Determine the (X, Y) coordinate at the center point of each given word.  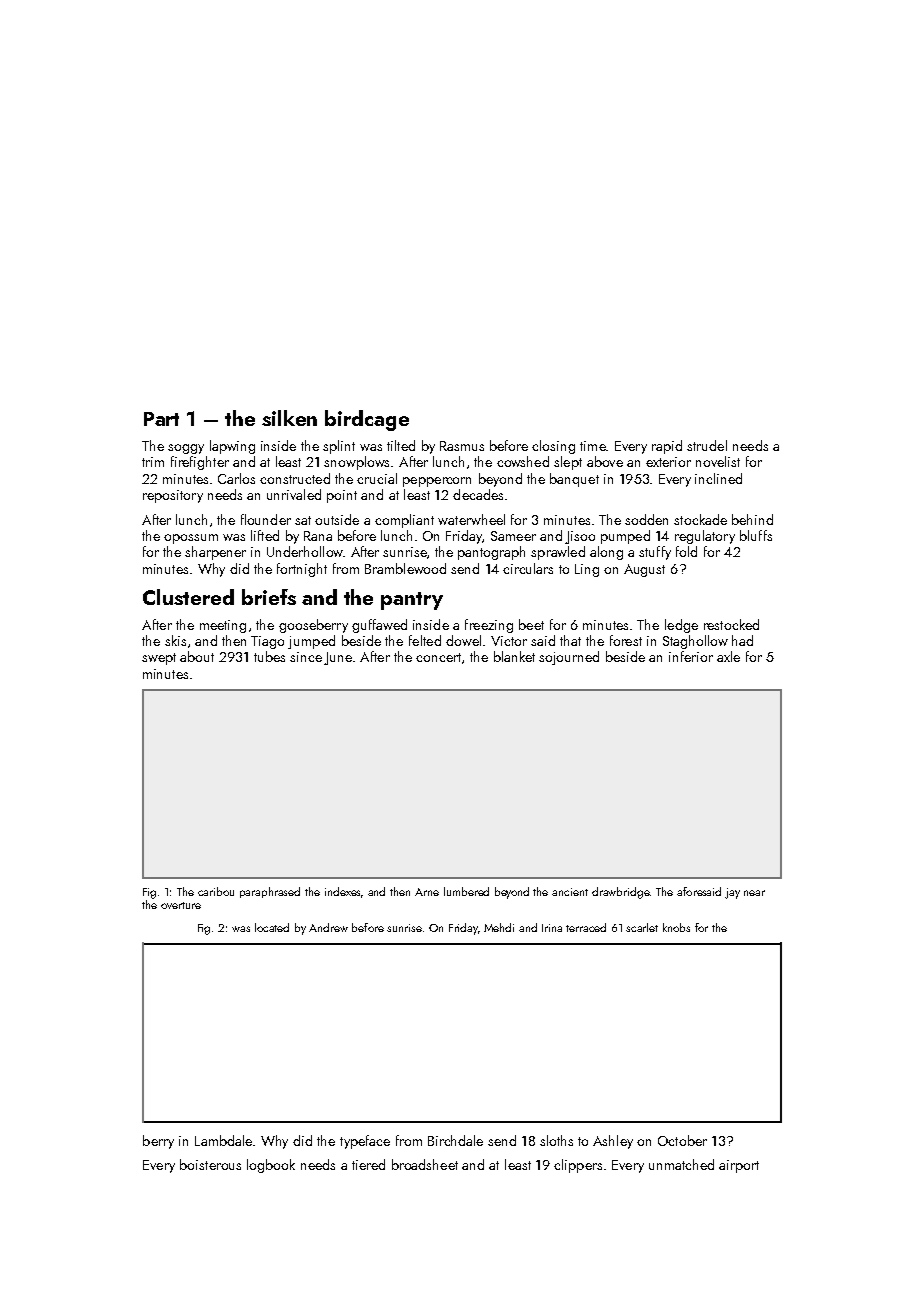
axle (728, 656)
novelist (718, 461)
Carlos (236, 478)
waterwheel (471, 519)
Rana (318, 536)
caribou (216, 891)
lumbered (466, 891)
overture (181, 905)
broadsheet (425, 1164)
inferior (691, 656)
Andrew (328, 927)
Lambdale (223, 1140)
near (754, 893)
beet (531, 624)
